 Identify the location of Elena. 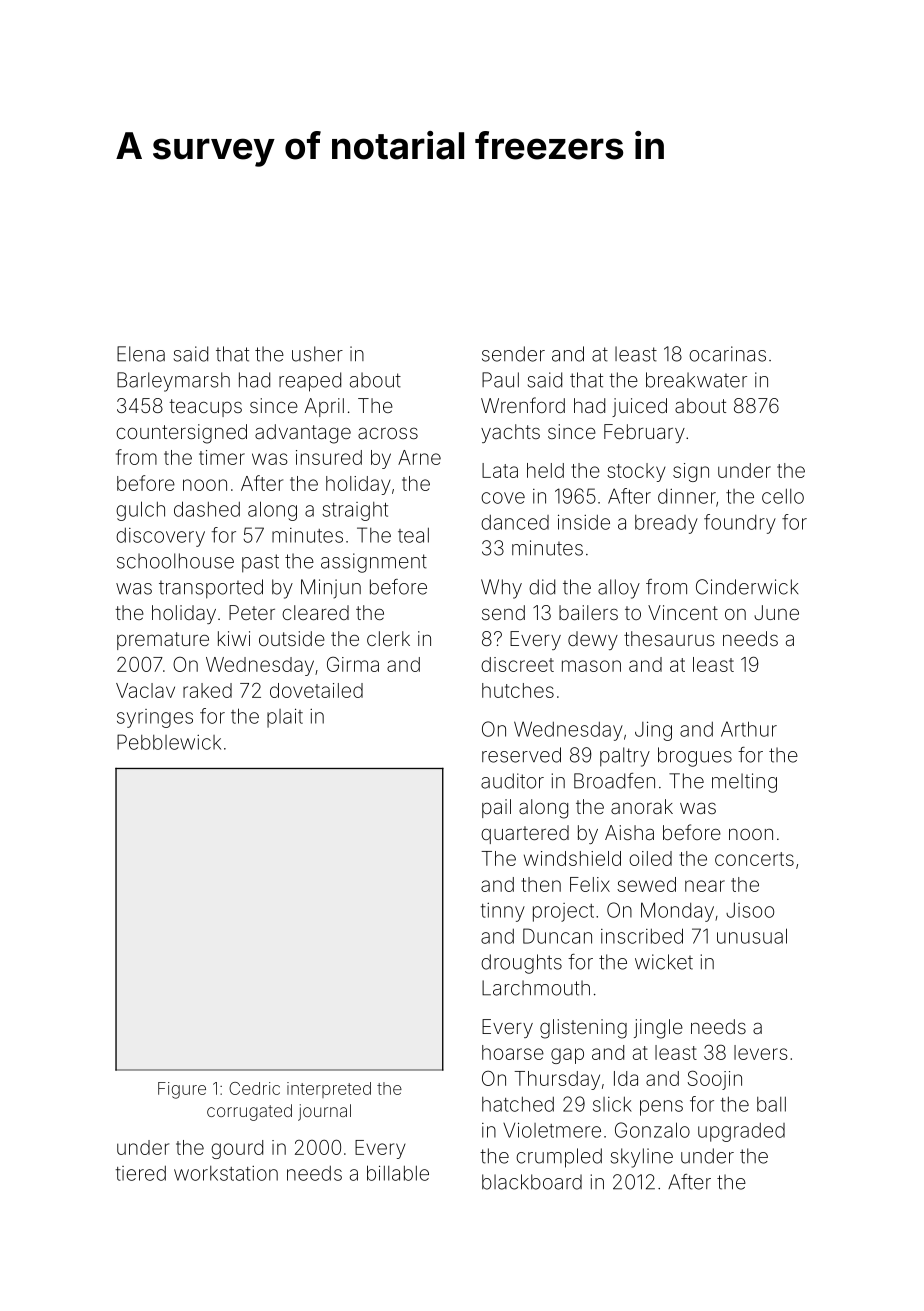
(141, 354).
